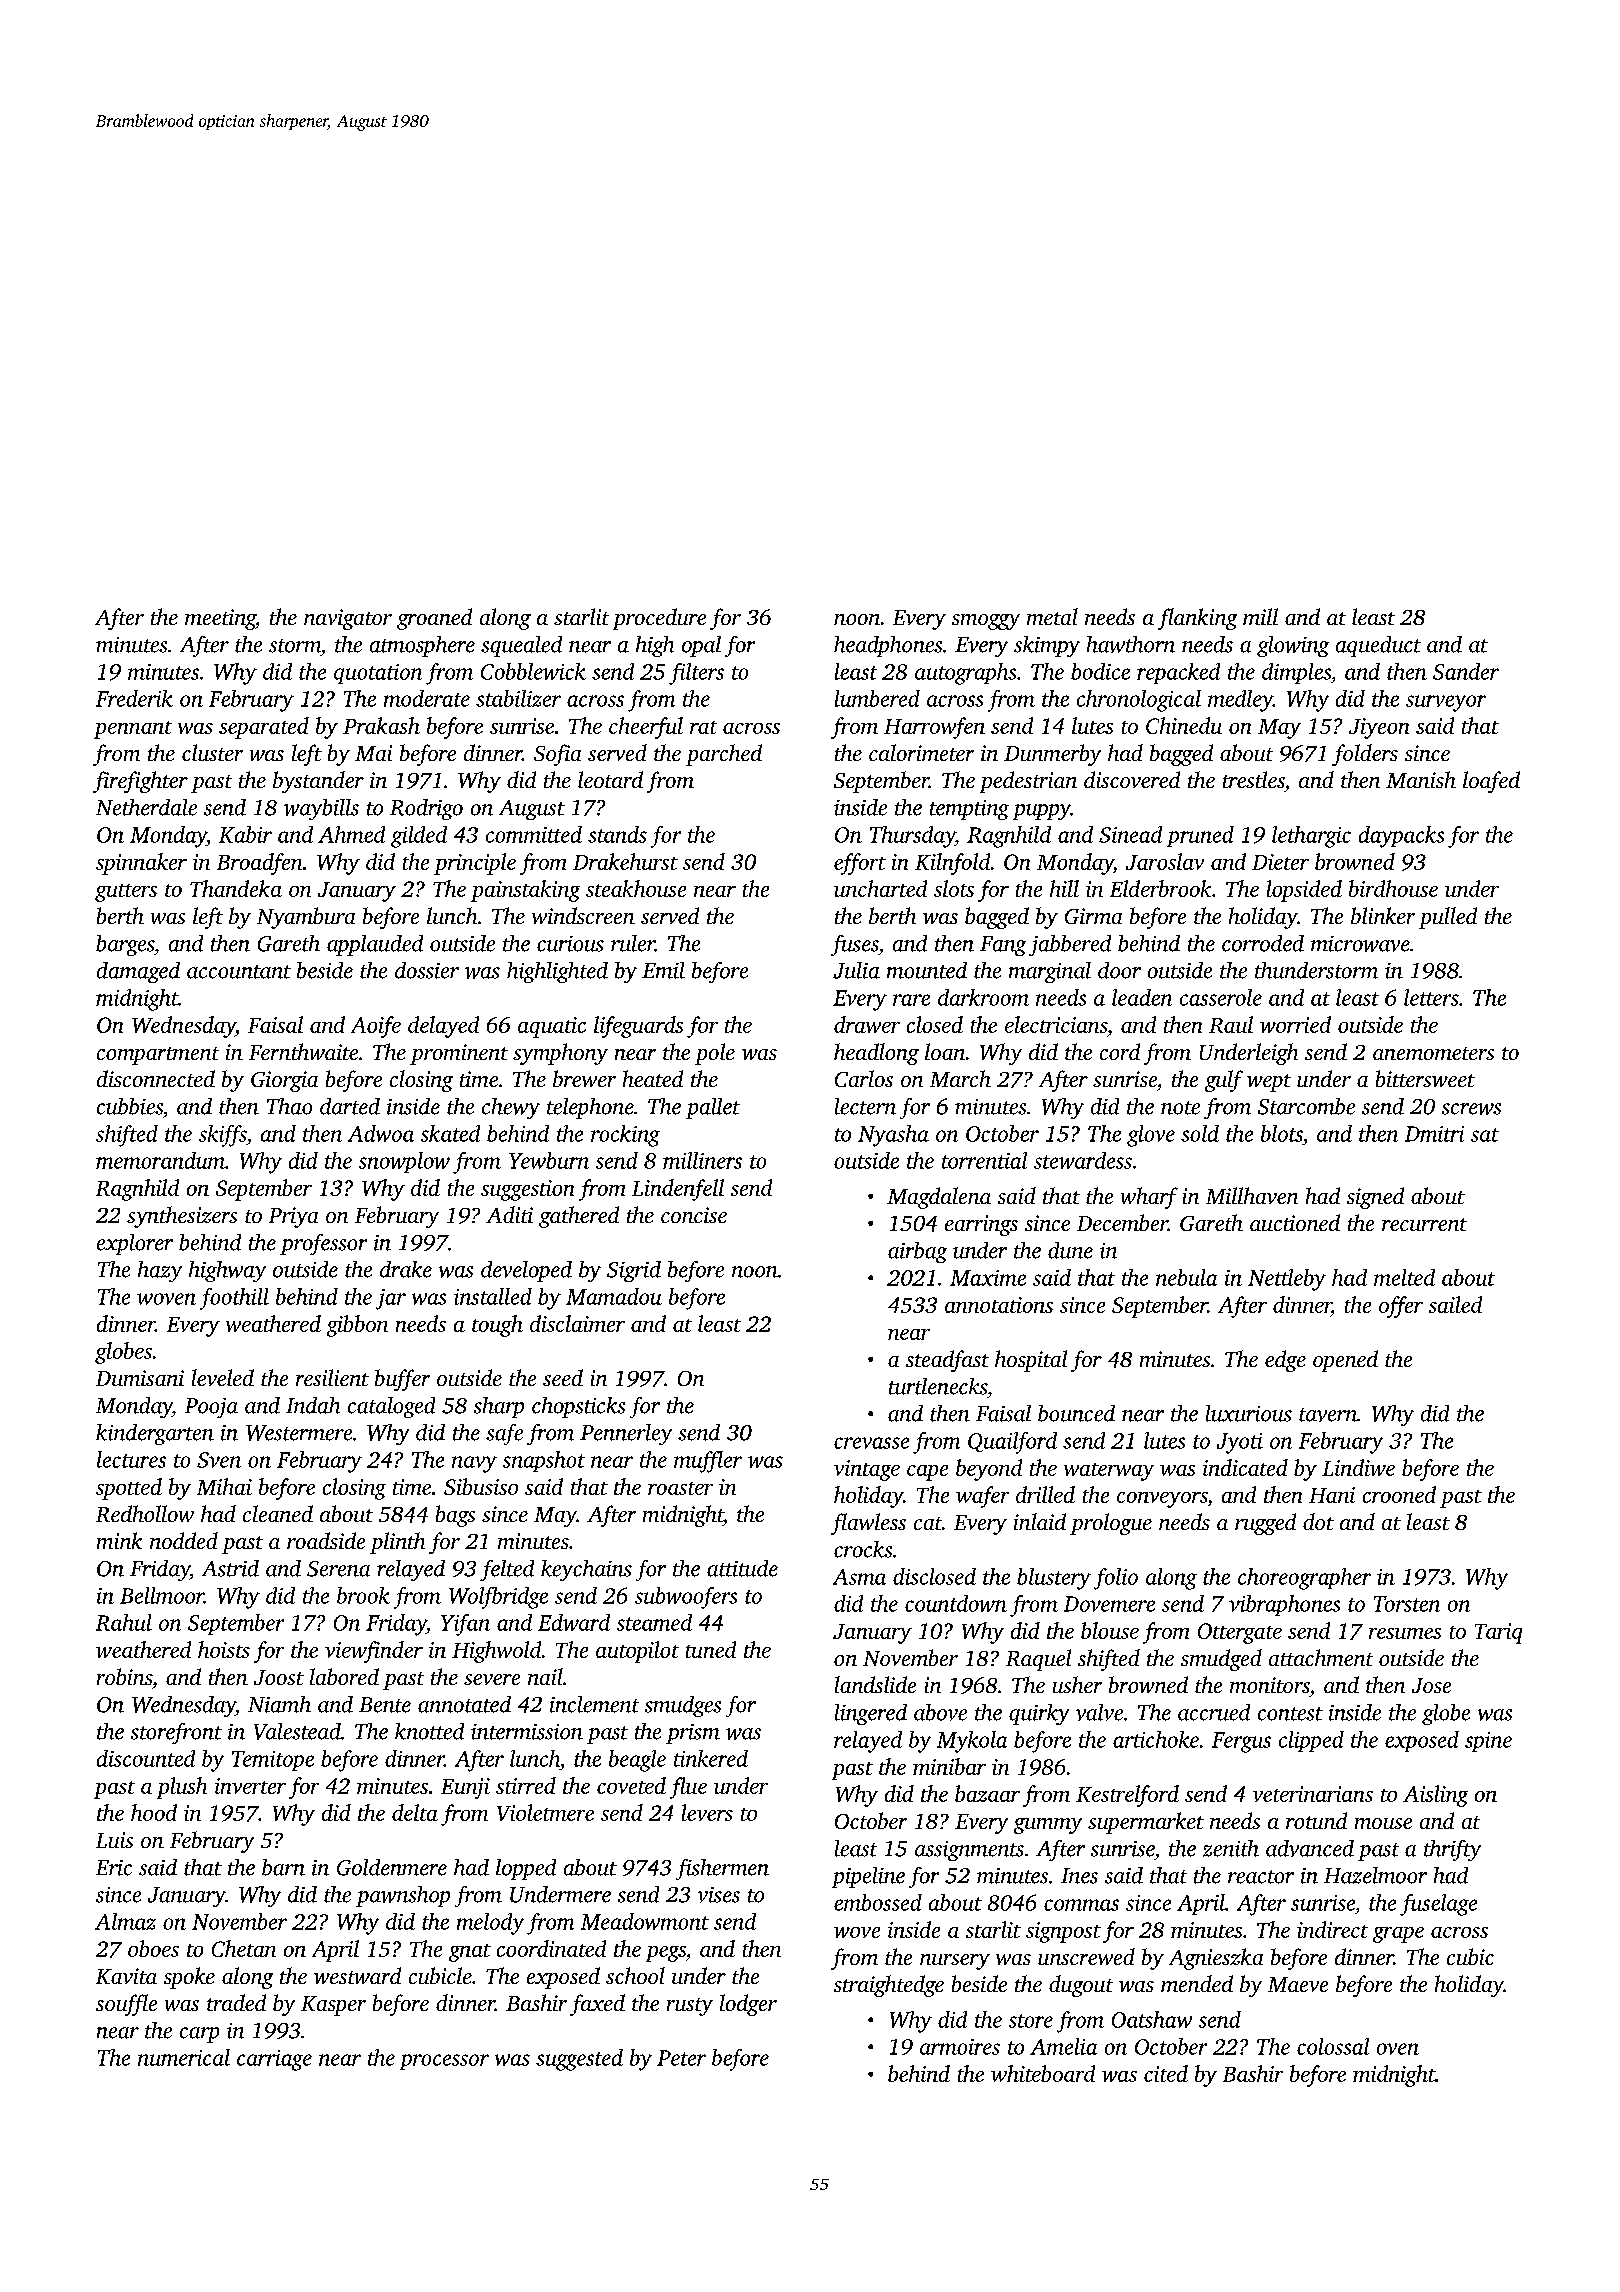 The width and height of the page is (1620, 2292). What do you see at coordinates (860, 864) in the page?
I see `effort` at bounding box center [860, 864].
